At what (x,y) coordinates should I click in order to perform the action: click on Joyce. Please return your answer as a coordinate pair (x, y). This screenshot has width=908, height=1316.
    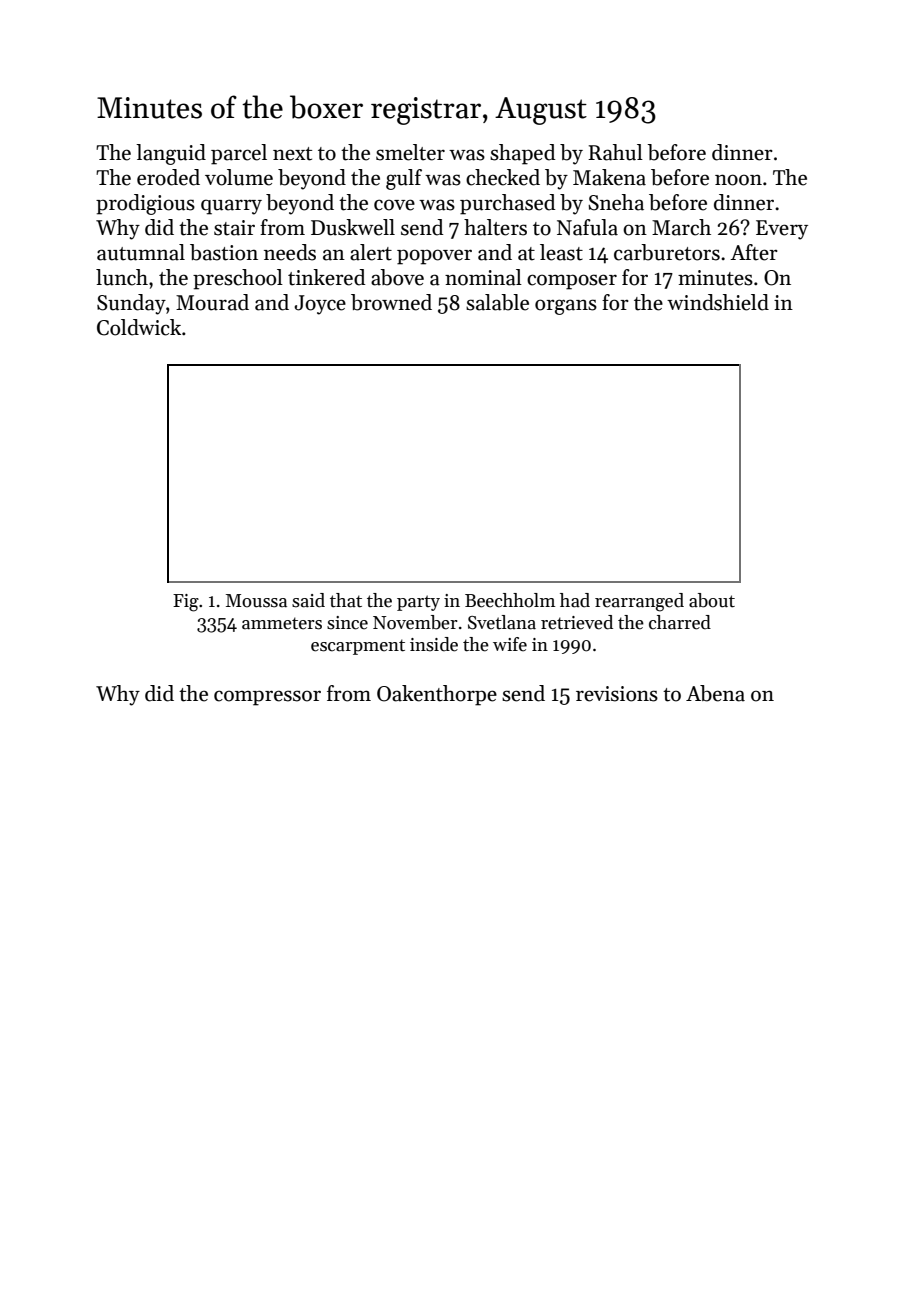
    Looking at the image, I should click on (320, 305).
